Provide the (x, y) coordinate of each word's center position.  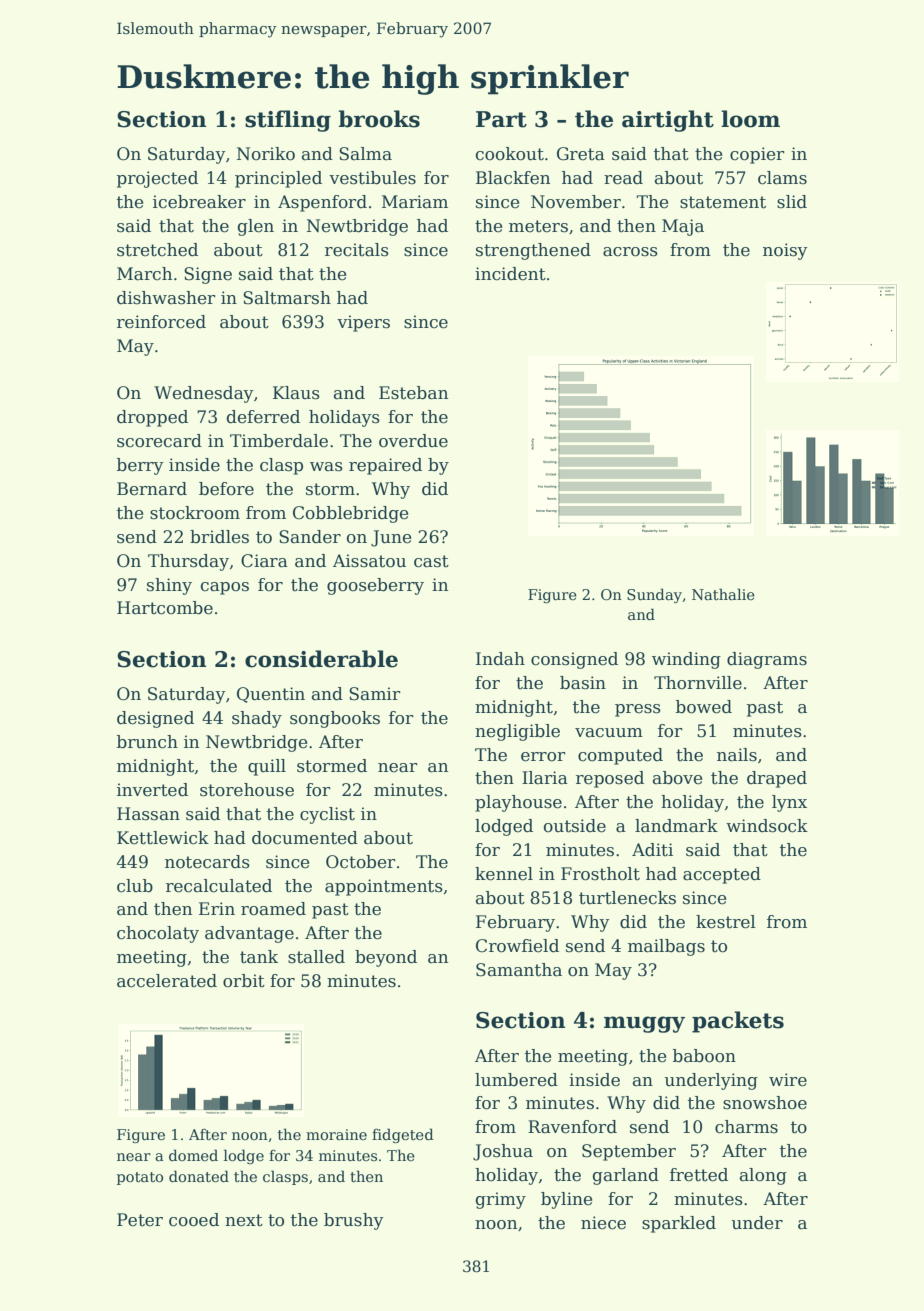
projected (157, 179)
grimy (501, 1200)
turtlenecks (627, 898)
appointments (384, 887)
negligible (517, 732)
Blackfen (513, 178)
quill (267, 767)
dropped (152, 418)
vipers (363, 323)
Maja (683, 227)
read (623, 178)
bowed (704, 707)
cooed (194, 1220)
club (135, 886)
